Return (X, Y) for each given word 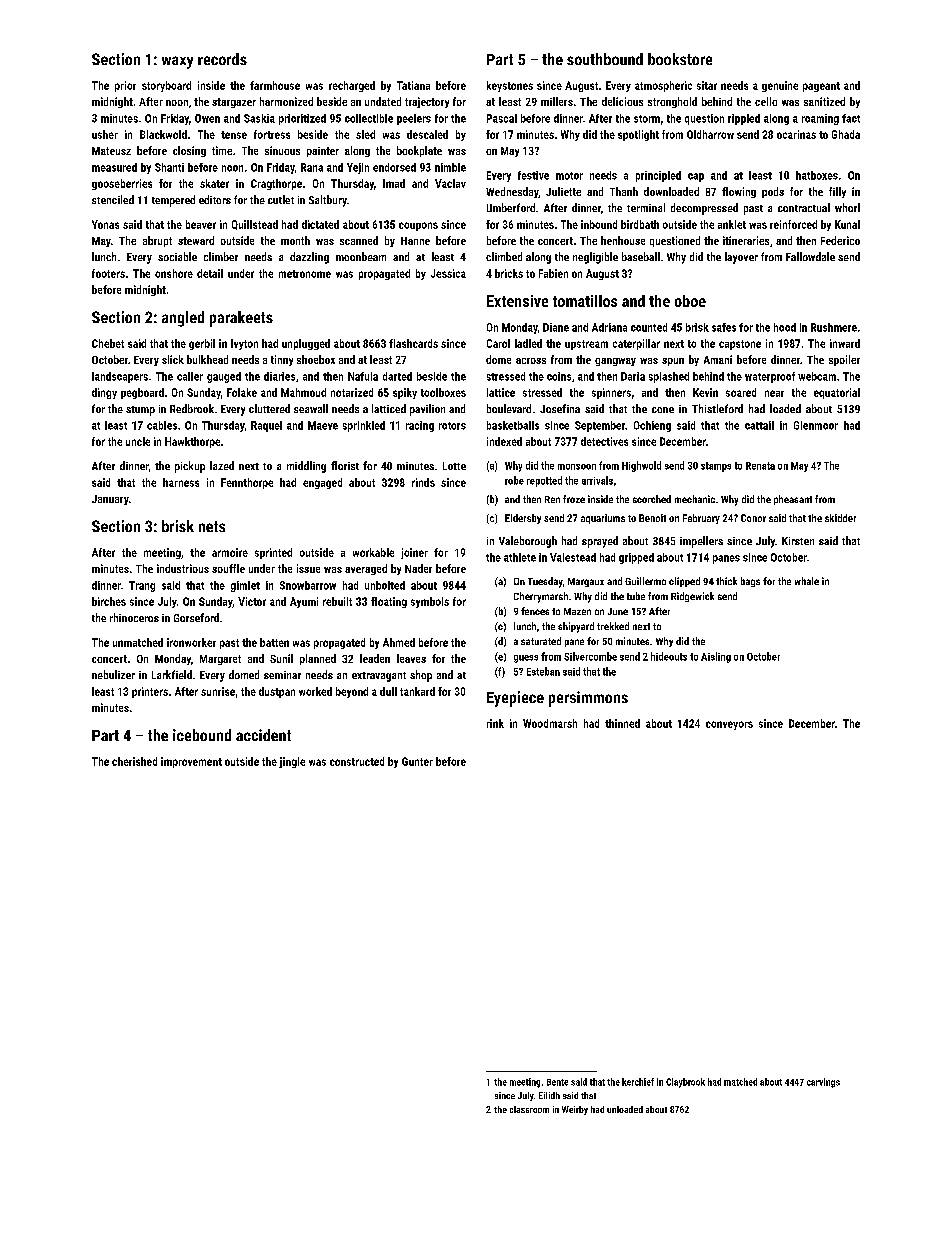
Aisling (716, 657)
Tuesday (545, 582)
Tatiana (413, 85)
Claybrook (685, 1083)
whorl (847, 207)
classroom (529, 1109)
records (222, 59)
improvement (191, 762)
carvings (823, 1083)
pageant (821, 87)
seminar (282, 675)
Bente (557, 1082)
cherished (134, 761)
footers (108, 273)
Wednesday (512, 192)
